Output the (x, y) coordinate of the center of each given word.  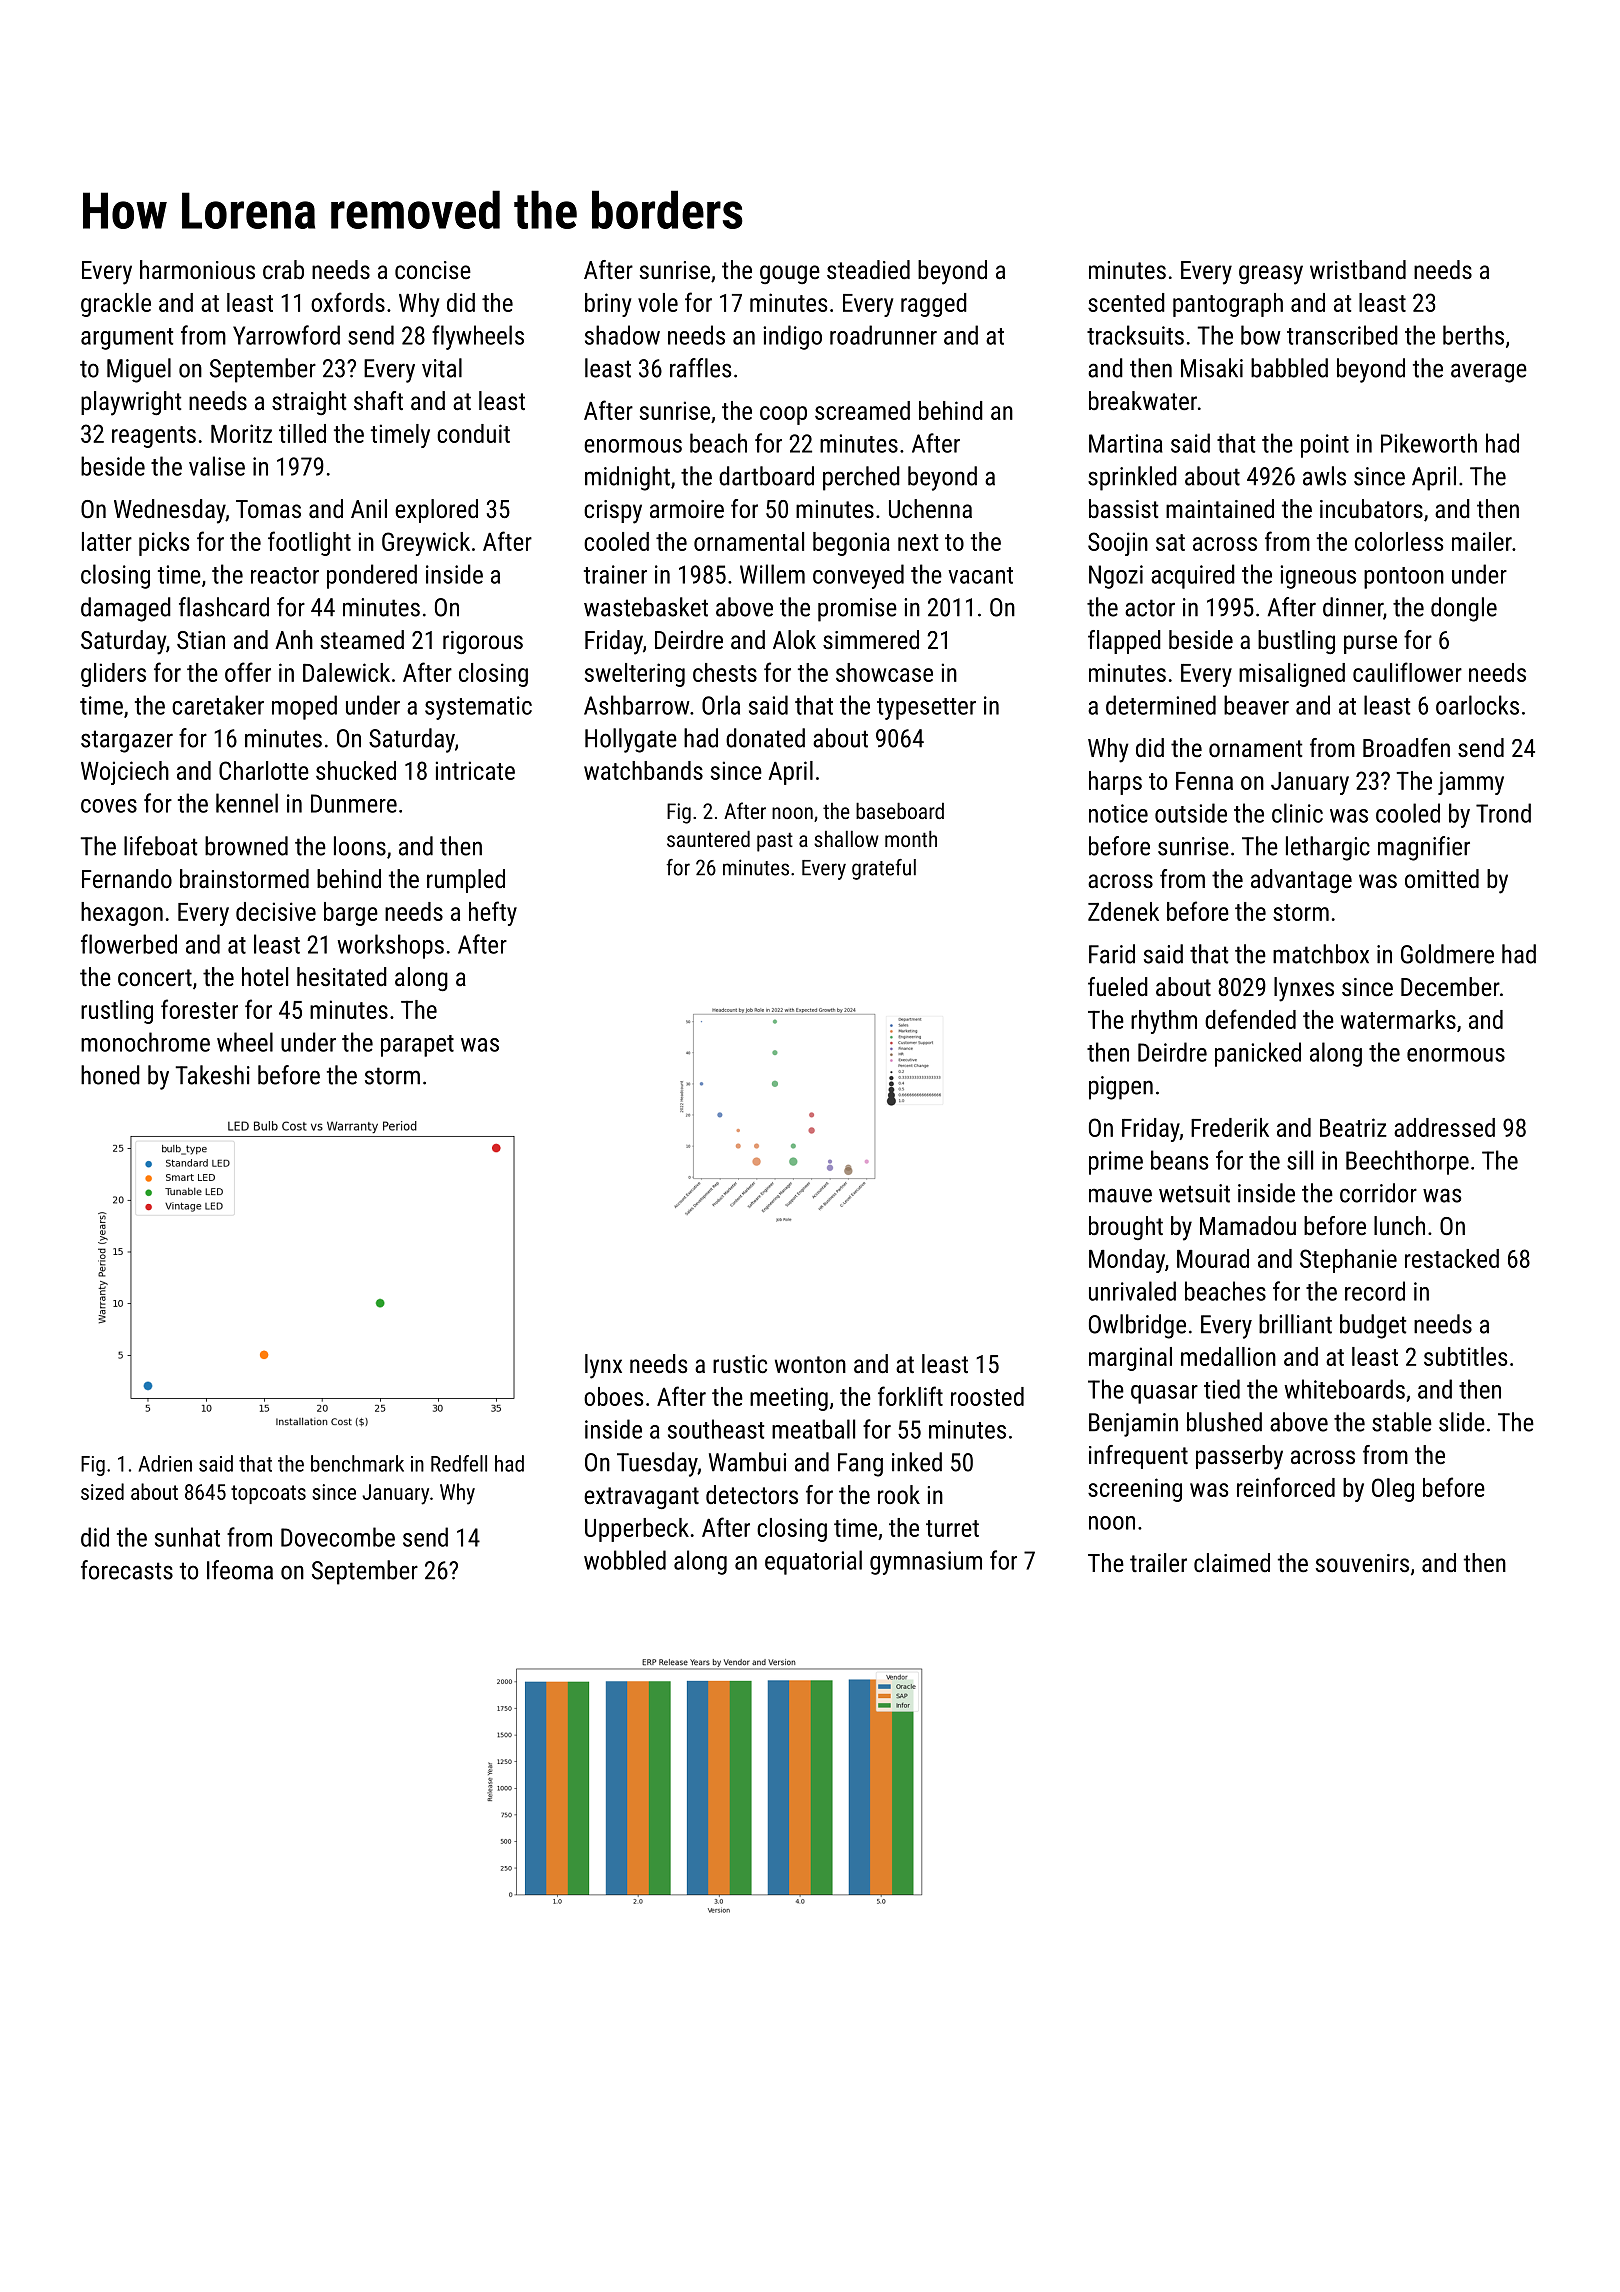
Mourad (1213, 1258)
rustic (740, 1364)
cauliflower (1407, 672)
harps (1115, 783)
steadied (868, 269)
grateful (884, 869)
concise (433, 270)
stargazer (127, 741)
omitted (1442, 878)
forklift (910, 1396)
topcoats (268, 1494)
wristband (1358, 269)
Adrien (165, 1463)
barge (351, 914)
